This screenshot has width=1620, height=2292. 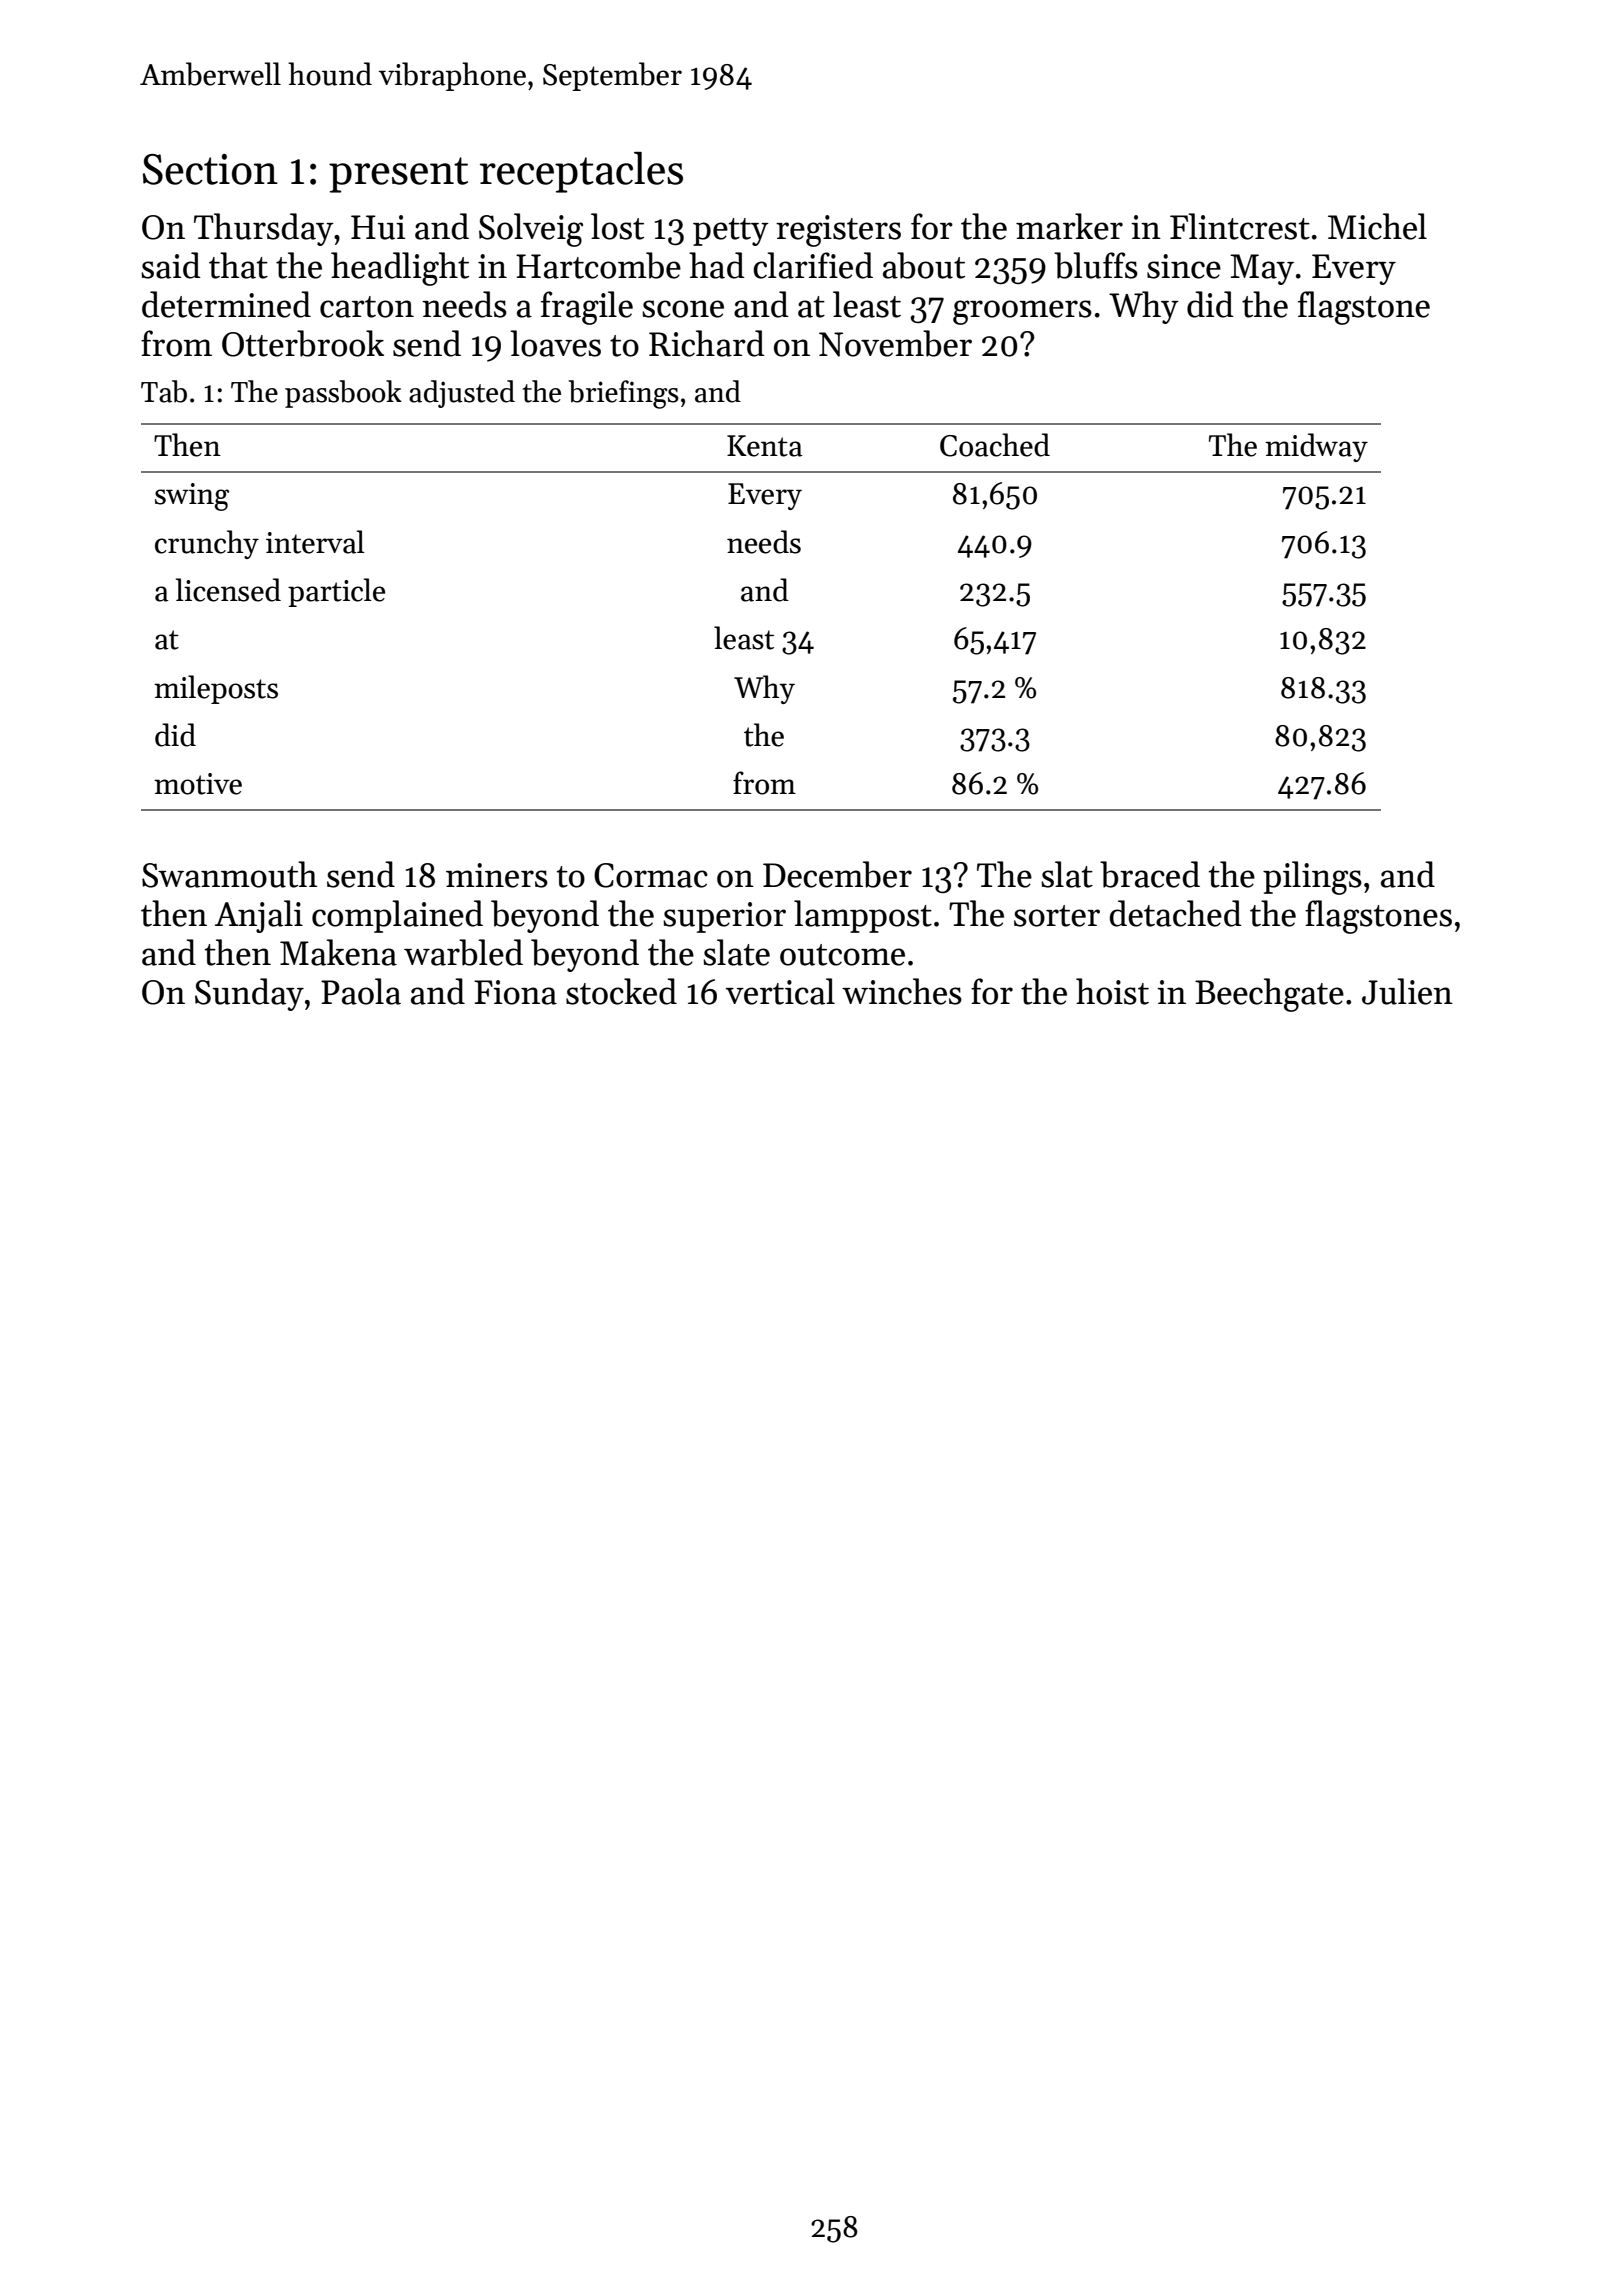 What do you see at coordinates (1057, 916) in the screenshot?
I see `sorter` at bounding box center [1057, 916].
